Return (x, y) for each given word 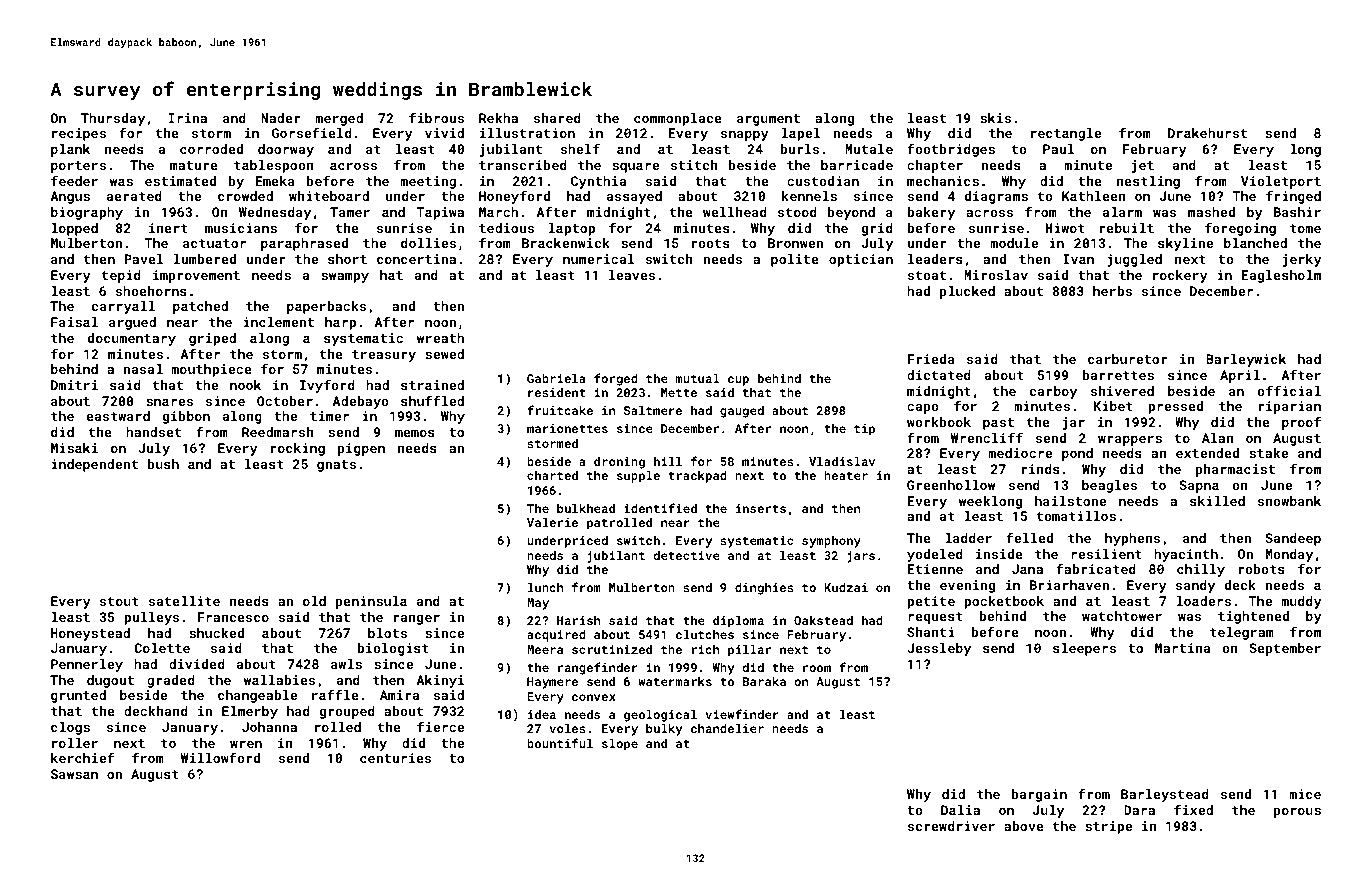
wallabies (279, 680)
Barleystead (1165, 795)
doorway (286, 150)
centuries (395, 758)
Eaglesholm (1281, 276)
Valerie (552, 522)
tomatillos (1076, 516)
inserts (761, 508)
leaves (632, 275)
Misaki (74, 448)
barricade (857, 165)
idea (542, 714)
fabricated (1096, 568)
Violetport (1281, 182)
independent (94, 465)
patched (200, 307)
